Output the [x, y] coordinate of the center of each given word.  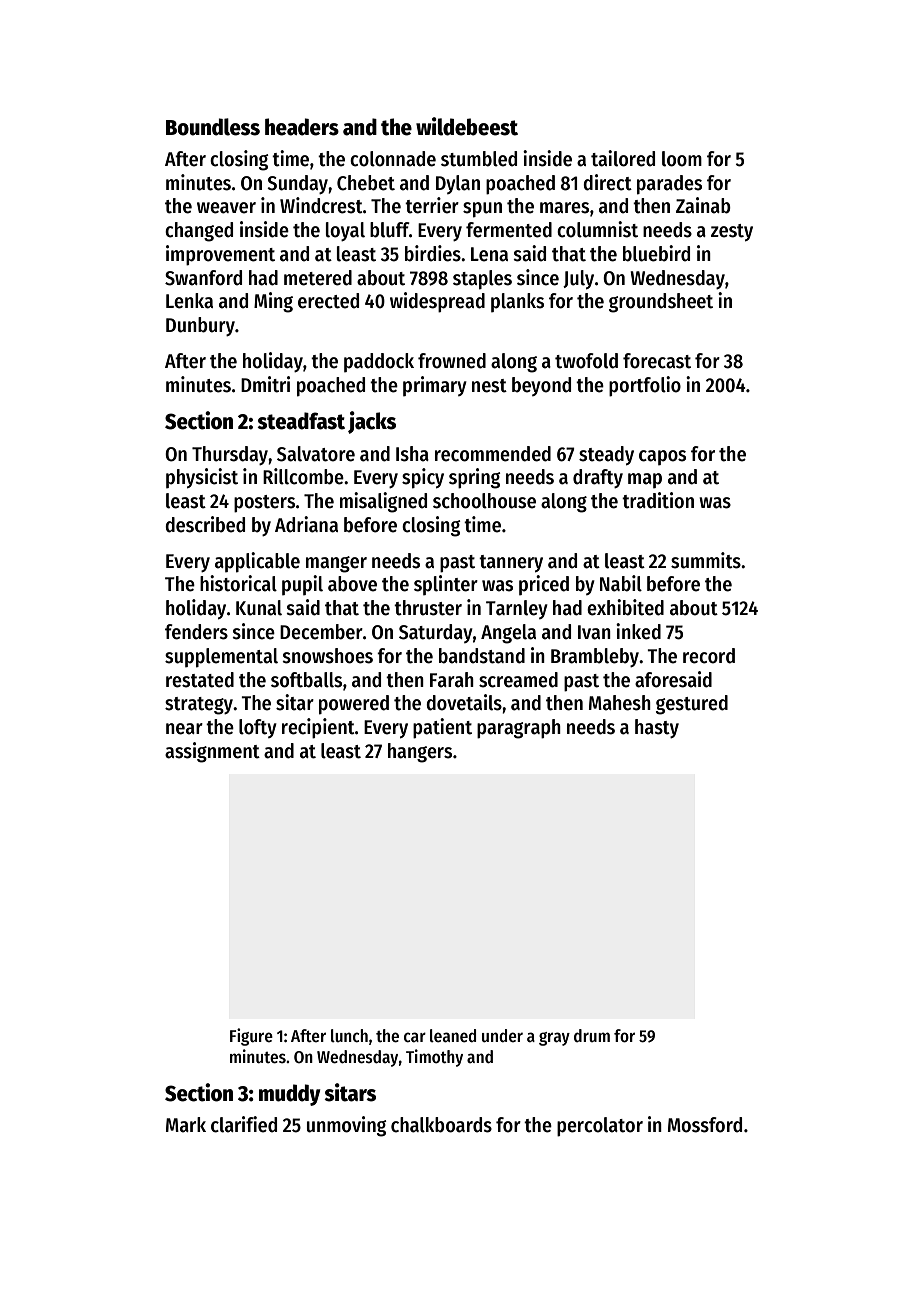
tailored [623, 158]
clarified [244, 1124]
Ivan [594, 632]
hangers [420, 753]
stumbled [479, 159]
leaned [453, 1036]
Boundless [213, 127]
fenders [196, 632]
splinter [446, 585]
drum [592, 1035]
